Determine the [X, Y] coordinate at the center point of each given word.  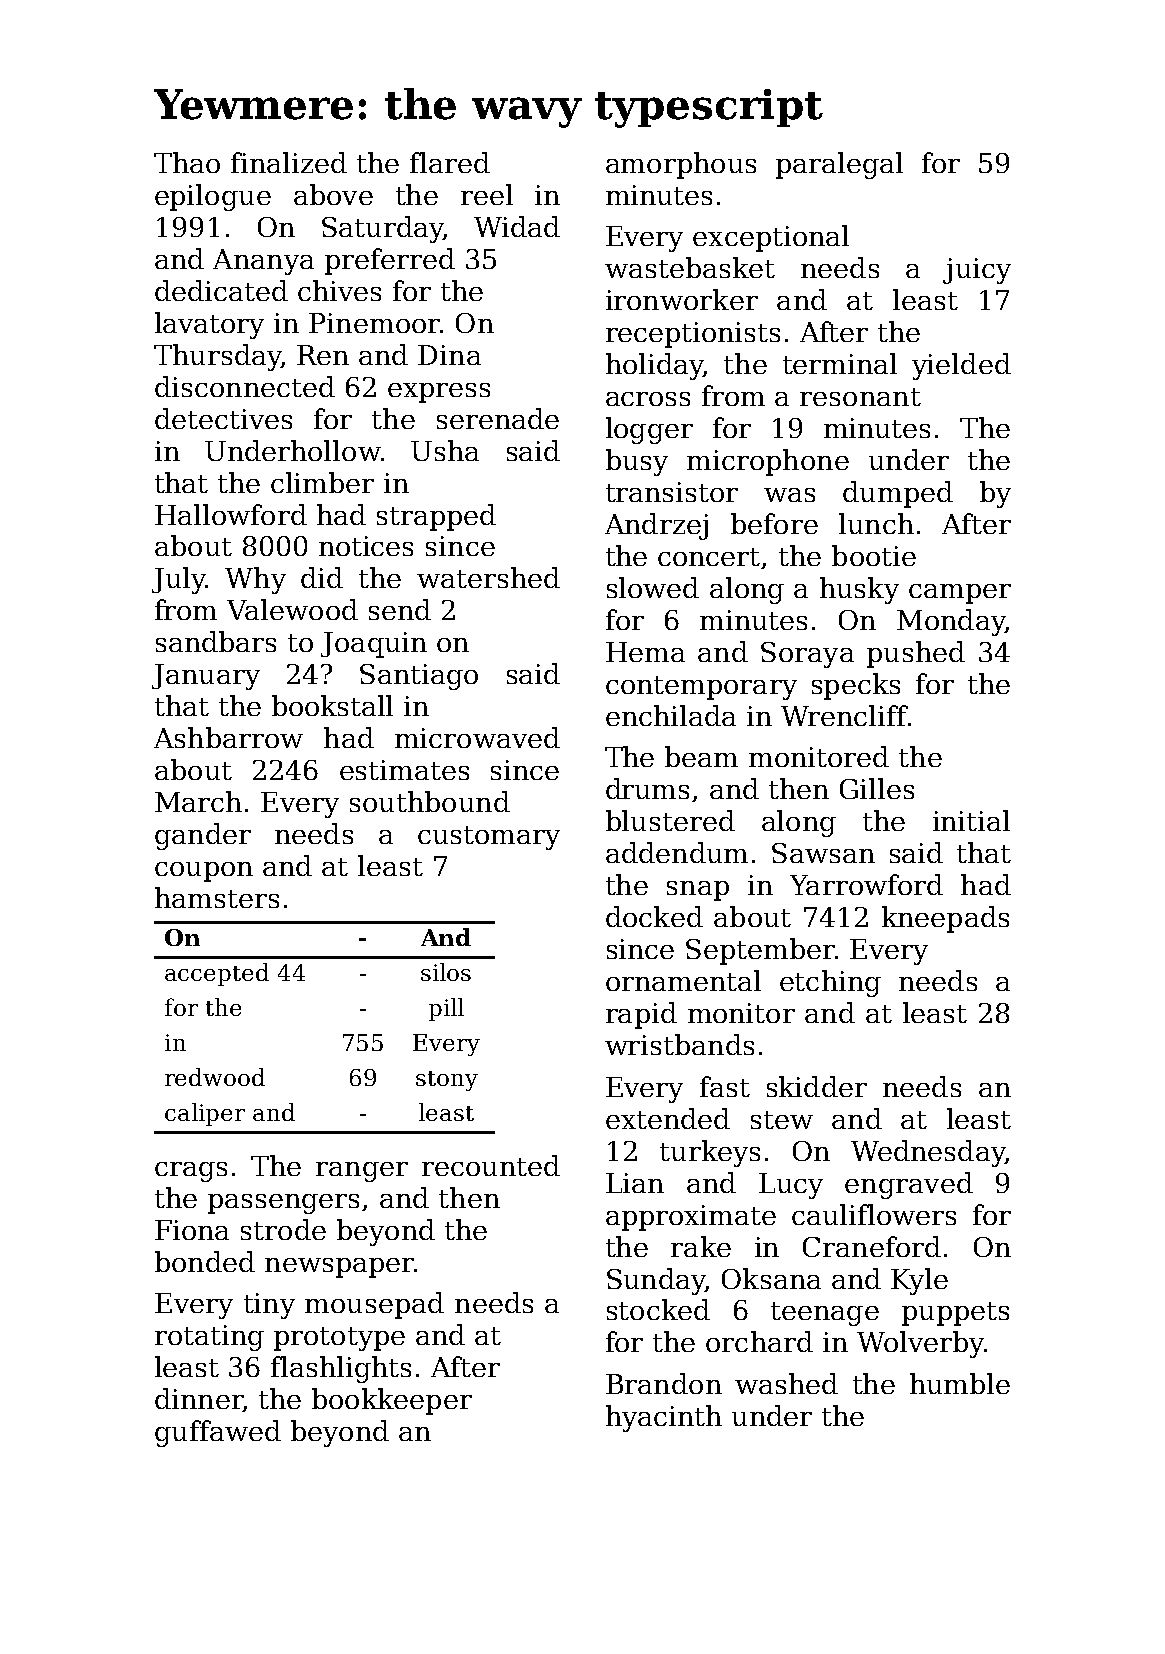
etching [830, 983]
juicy [977, 271]
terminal [840, 363]
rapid [641, 1015]
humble [960, 1383]
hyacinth [664, 1418]
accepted [217, 974]
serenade [498, 418]
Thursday [217, 357]
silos [446, 972]
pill [446, 1009]
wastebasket [690, 267]
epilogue [213, 197]
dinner [199, 1400]
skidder [817, 1086]
